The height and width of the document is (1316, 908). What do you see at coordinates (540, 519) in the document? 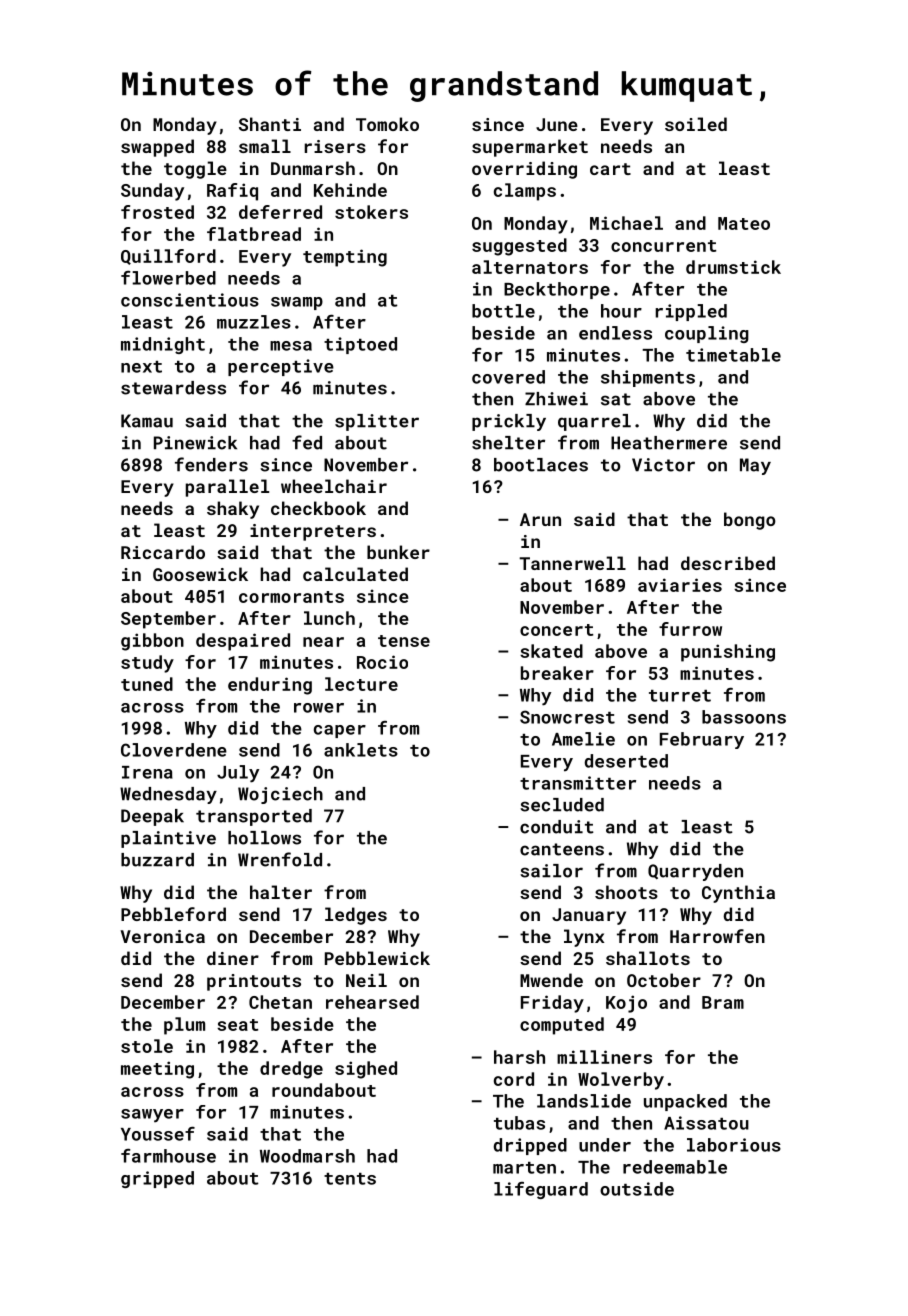
I see `Arun` at bounding box center [540, 519].
